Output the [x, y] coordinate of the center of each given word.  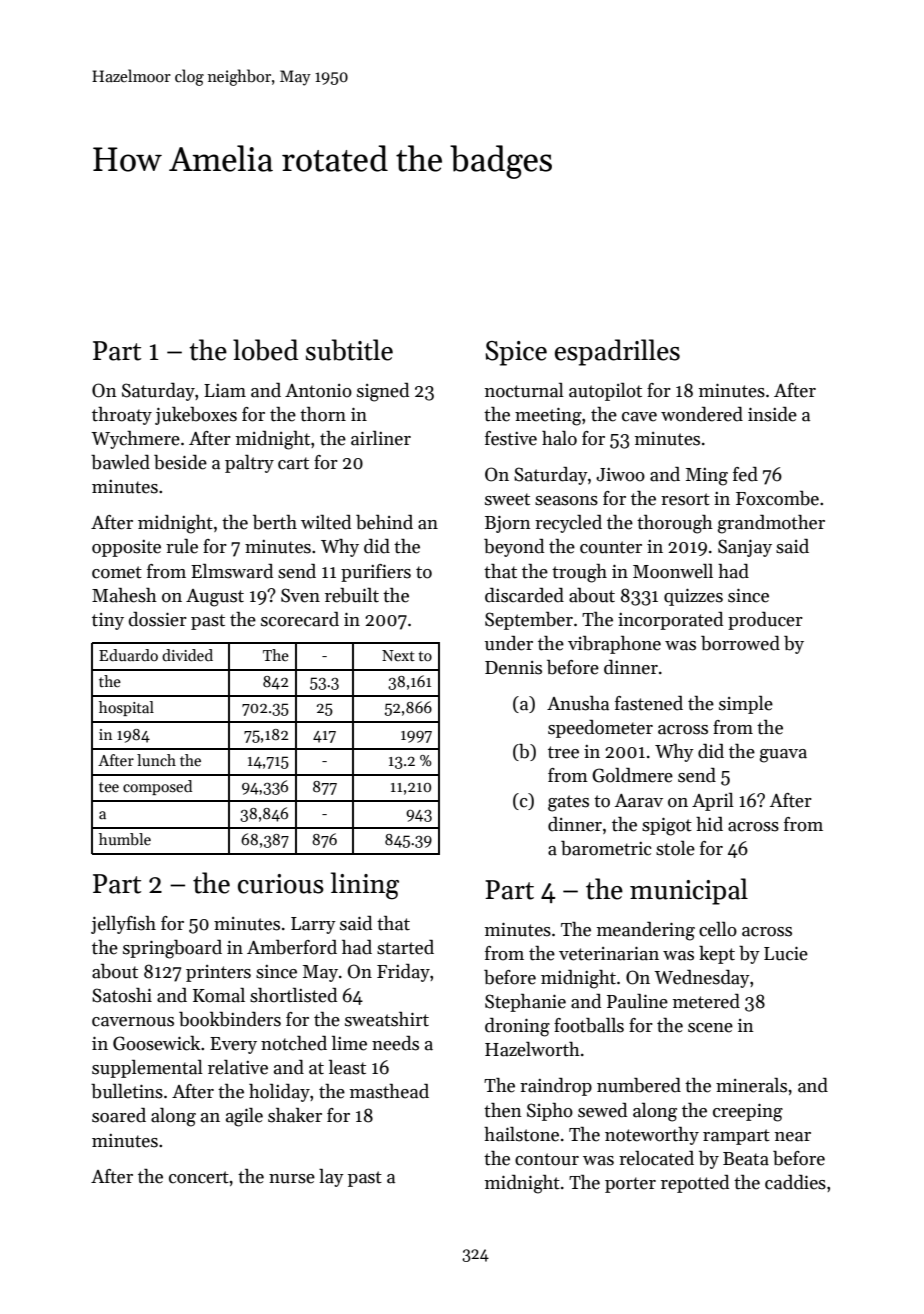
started [405, 947]
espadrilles [617, 352]
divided [187, 655]
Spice [516, 353]
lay [331, 1178]
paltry [249, 464]
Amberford [292, 947]
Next [398, 655]
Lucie [786, 953]
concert [199, 1177]
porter [630, 1185]
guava [783, 756]
